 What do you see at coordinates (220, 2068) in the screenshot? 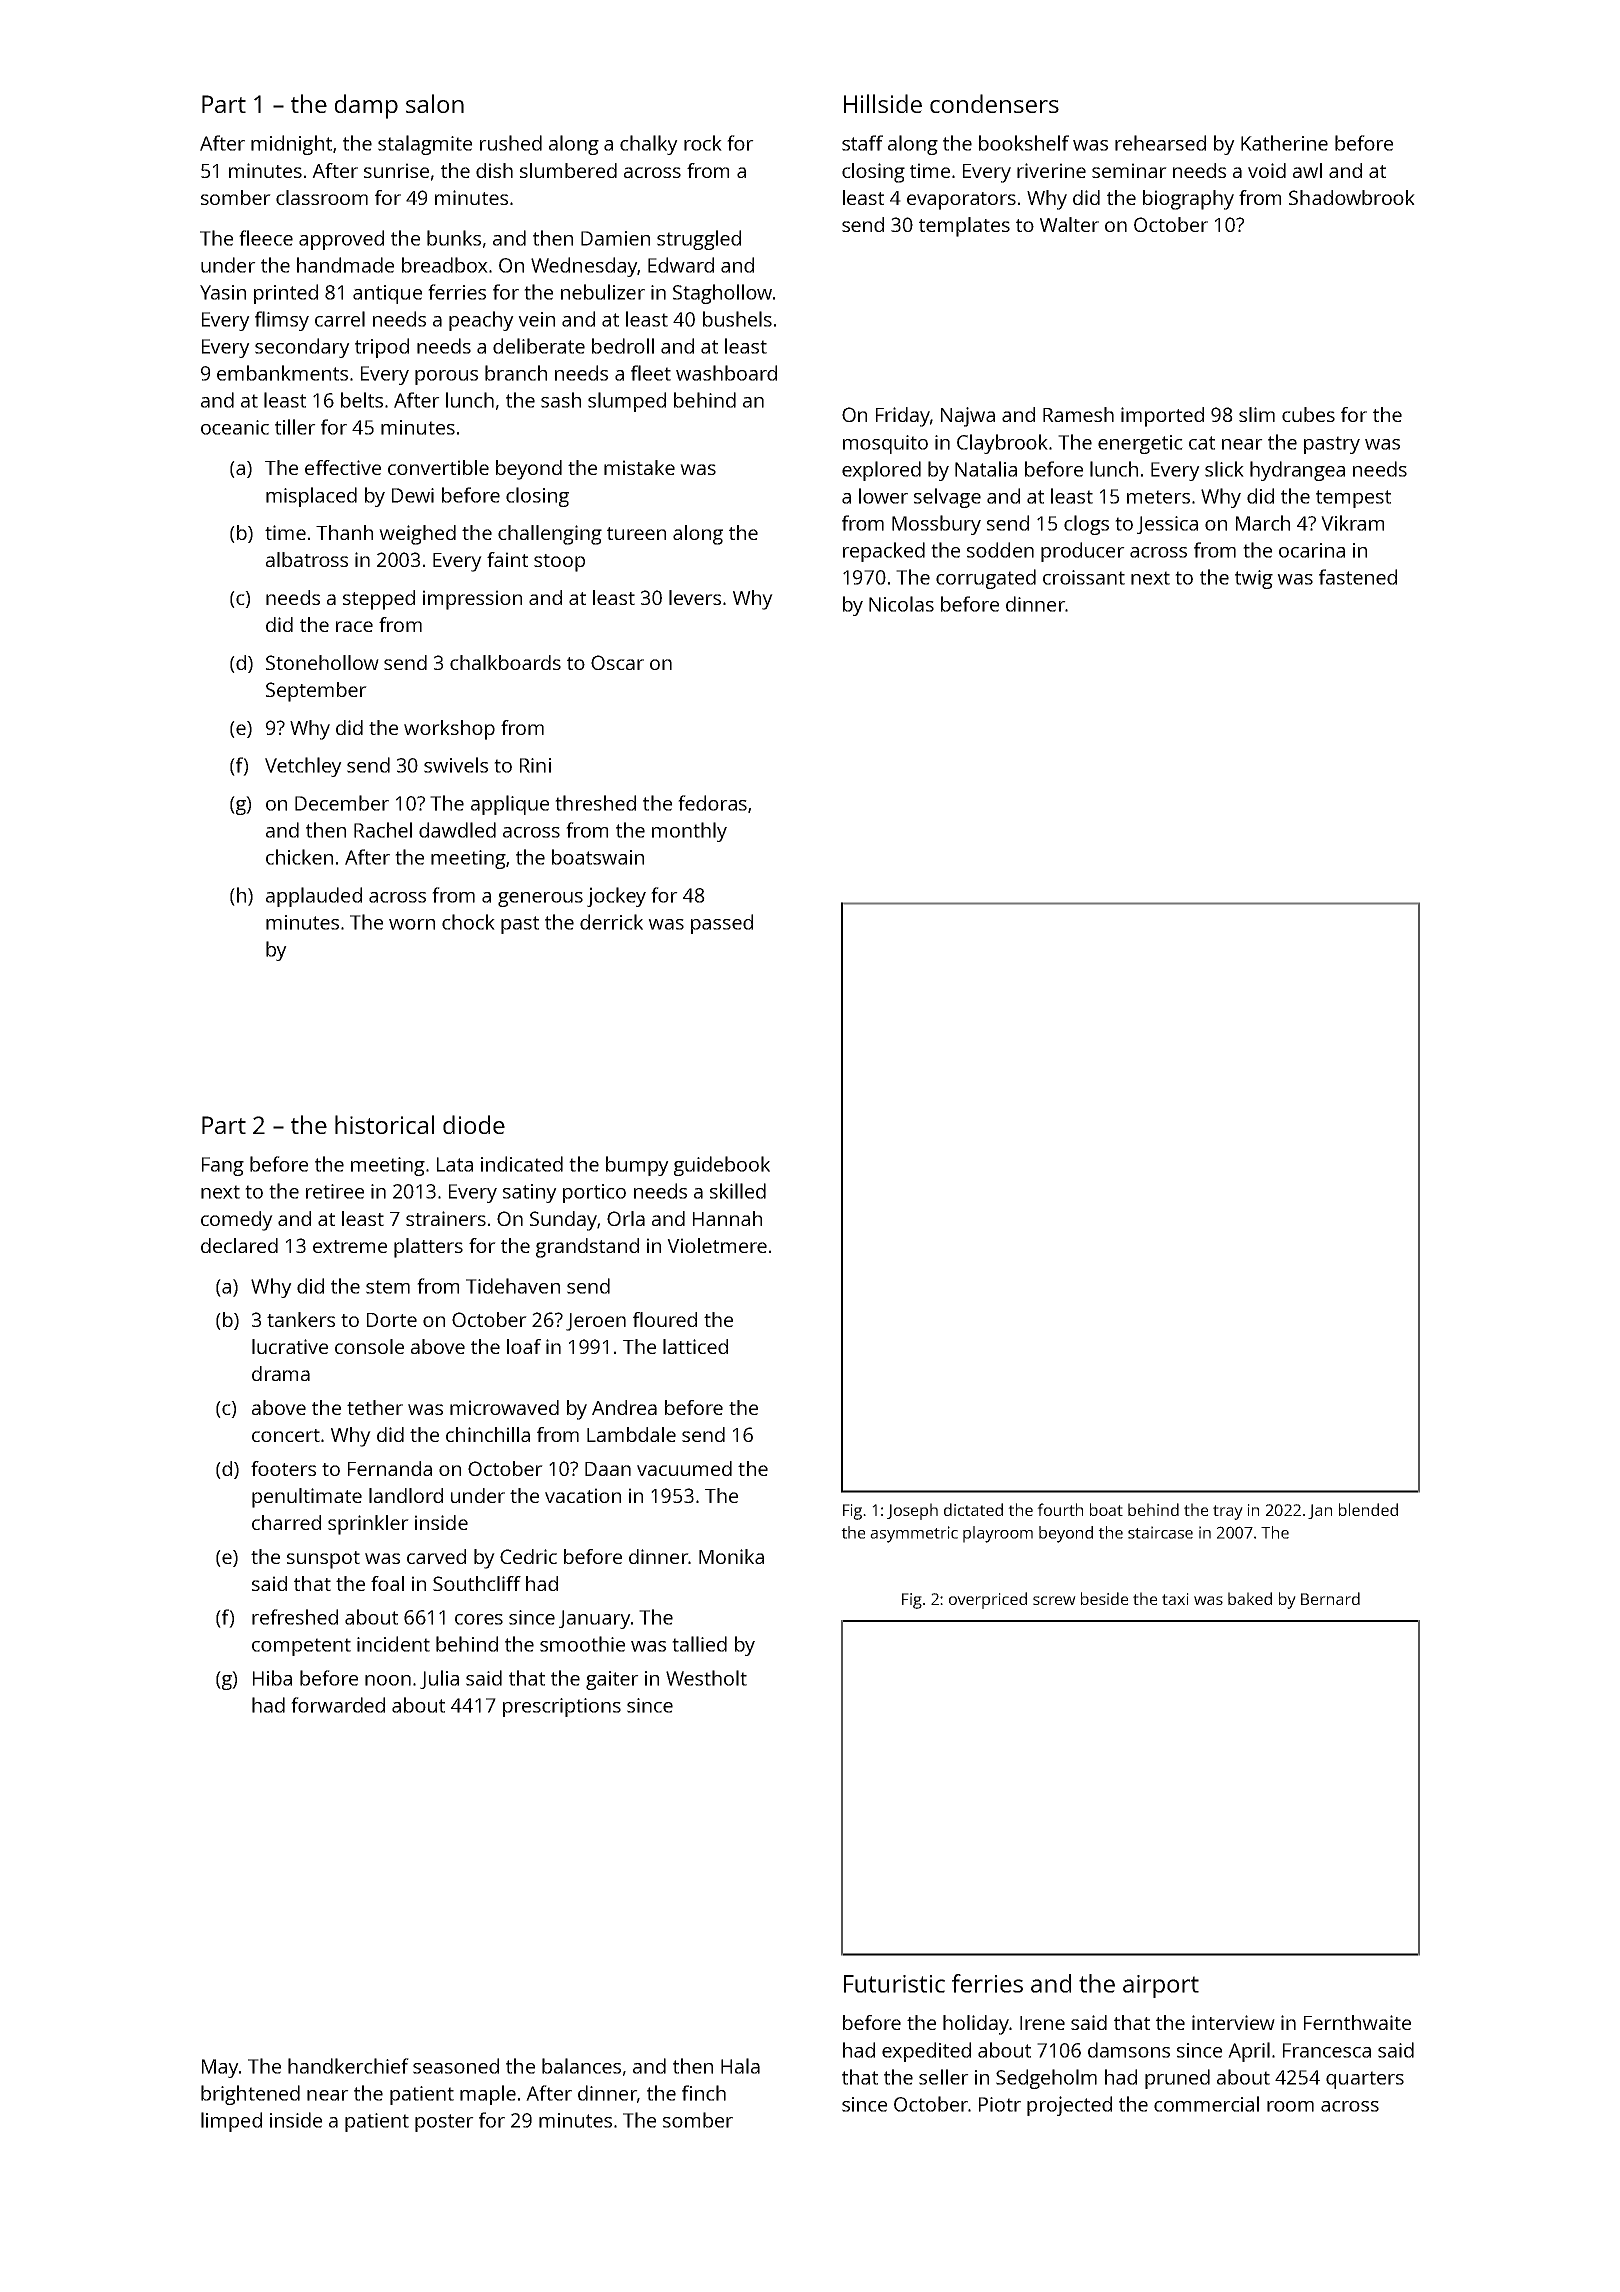
I see `May` at bounding box center [220, 2068].
